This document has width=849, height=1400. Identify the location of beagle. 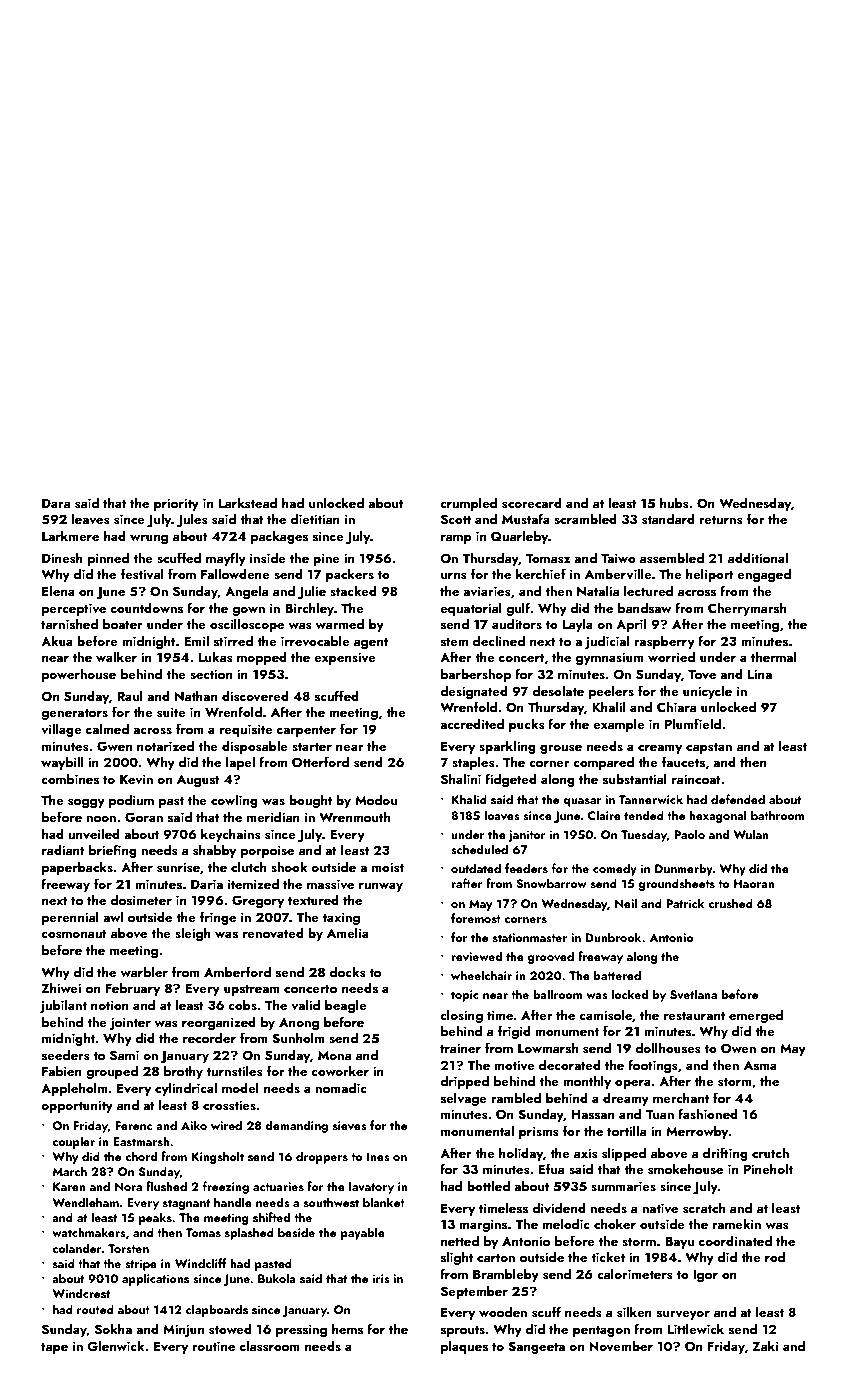
(346, 1006).
